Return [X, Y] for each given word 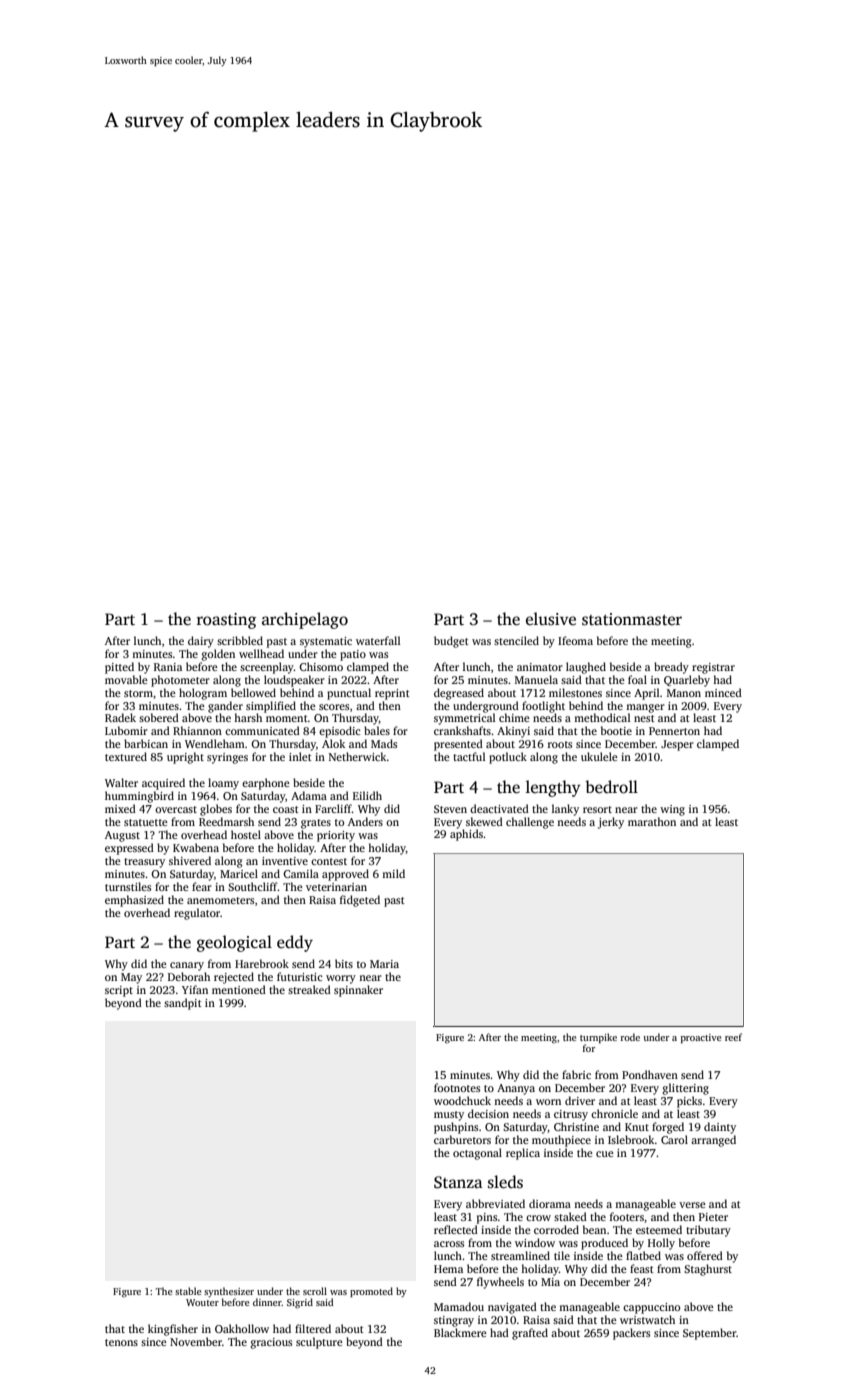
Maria [384, 964]
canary [187, 966]
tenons [121, 1342]
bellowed [253, 692]
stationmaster [632, 619]
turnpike [598, 1038]
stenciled [516, 640]
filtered [313, 1328]
